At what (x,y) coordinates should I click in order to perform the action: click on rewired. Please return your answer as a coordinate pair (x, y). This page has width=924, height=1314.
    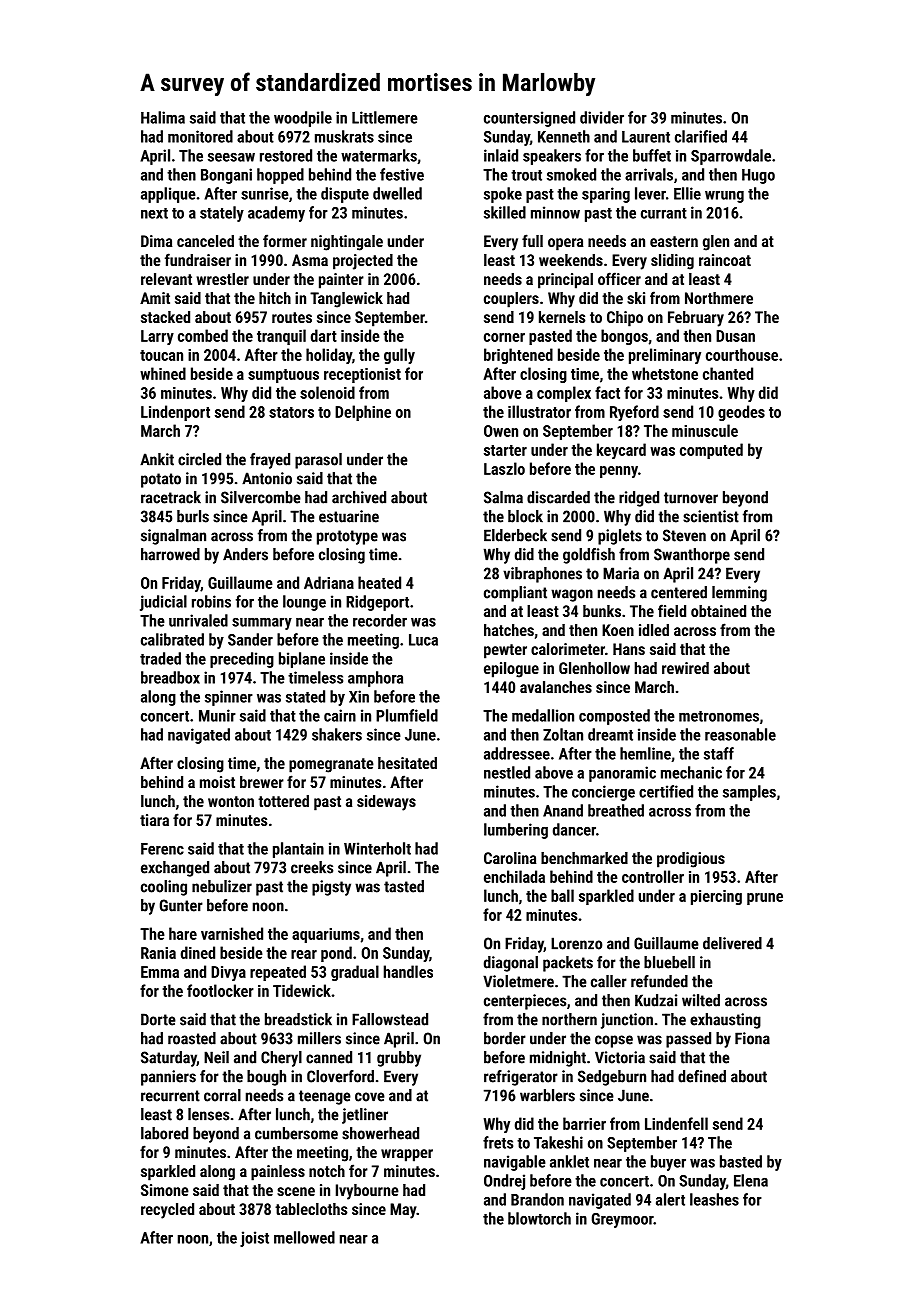
    Looking at the image, I should click on (685, 668).
